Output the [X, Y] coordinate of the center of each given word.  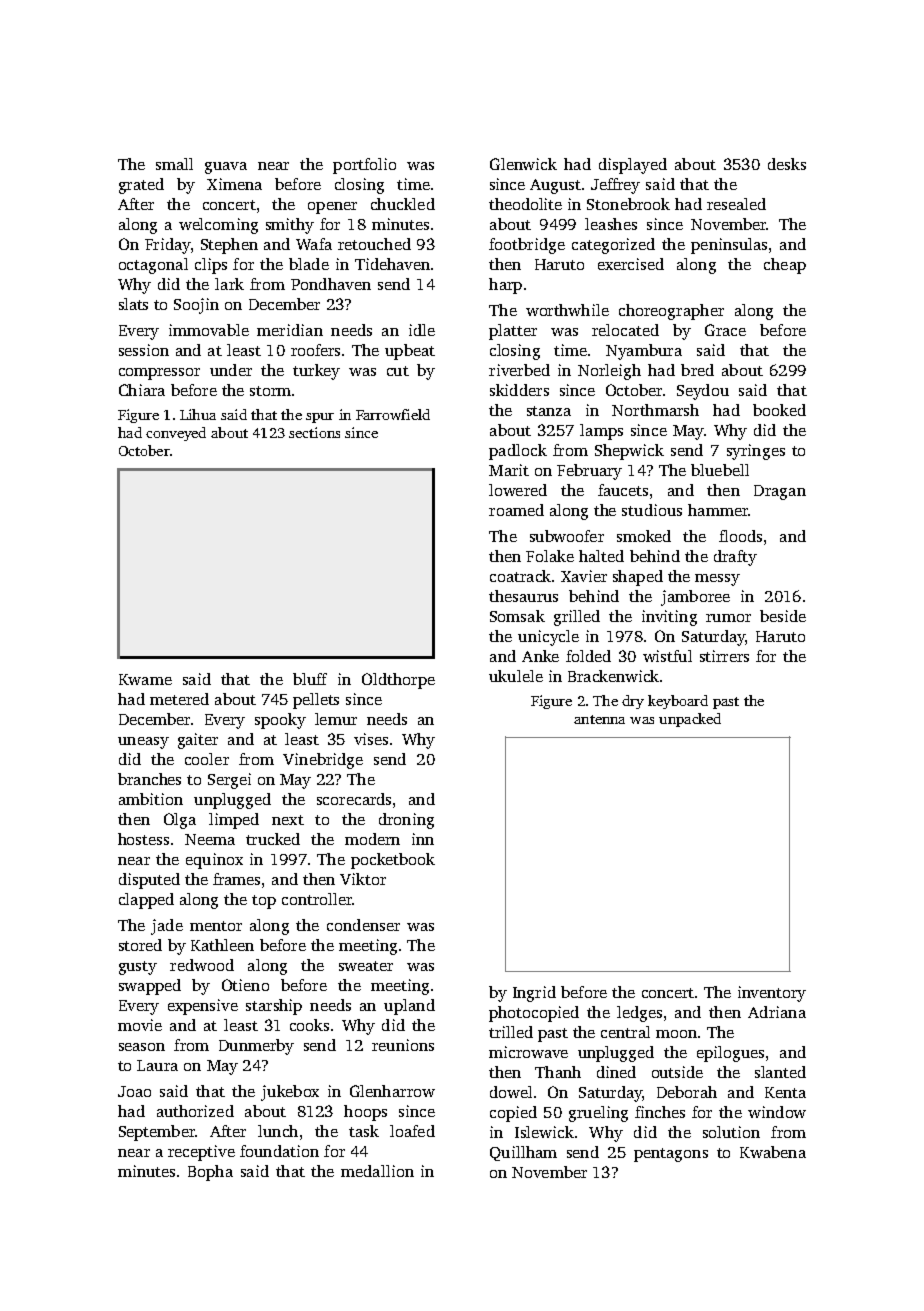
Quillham [523, 1153]
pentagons [671, 1155]
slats [133, 304]
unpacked [690, 720]
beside [783, 616]
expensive [203, 1007]
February [589, 472]
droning [406, 821]
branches [149, 779]
